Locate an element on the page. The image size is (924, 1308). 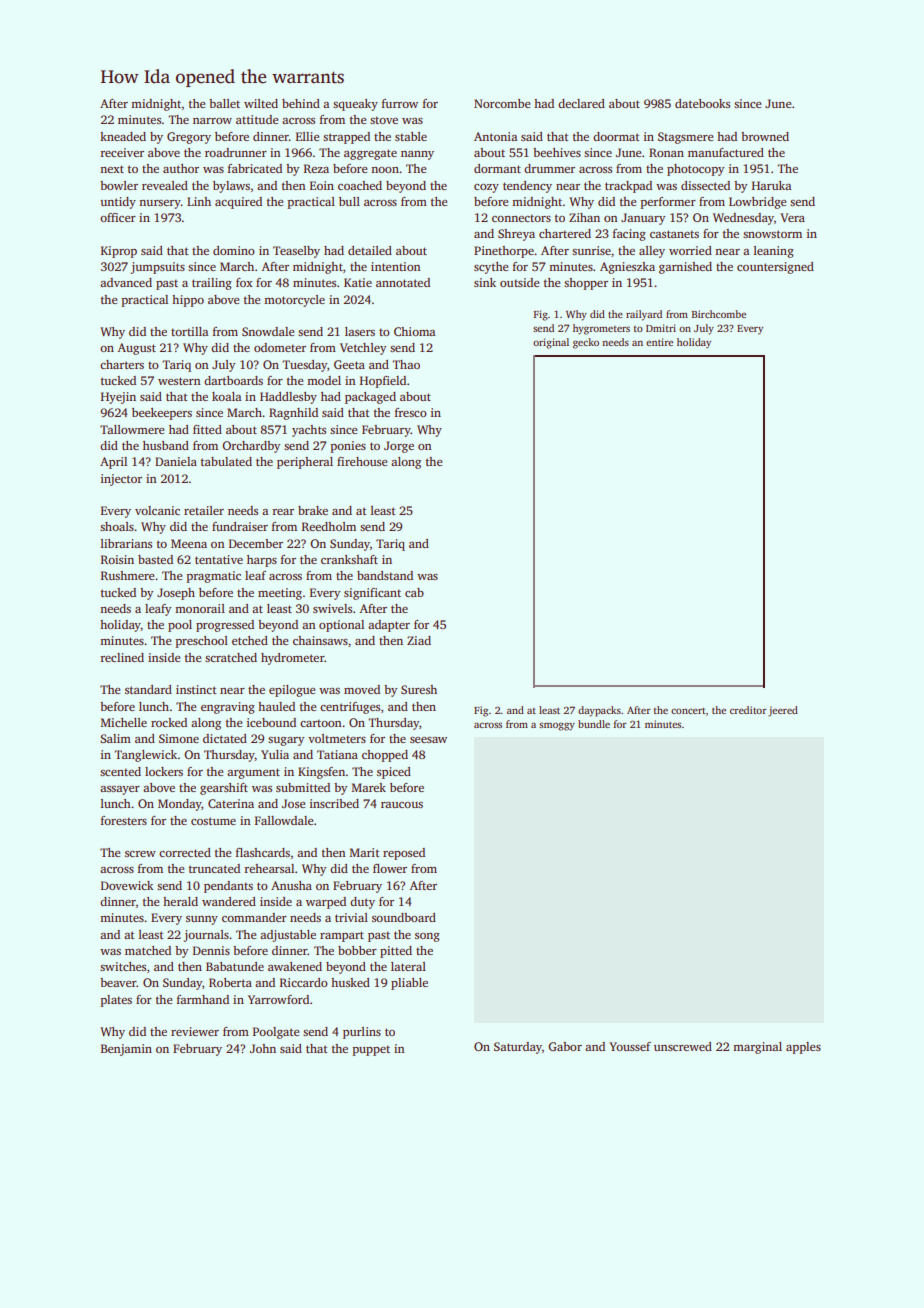
Norcombe is located at coordinates (502, 103).
